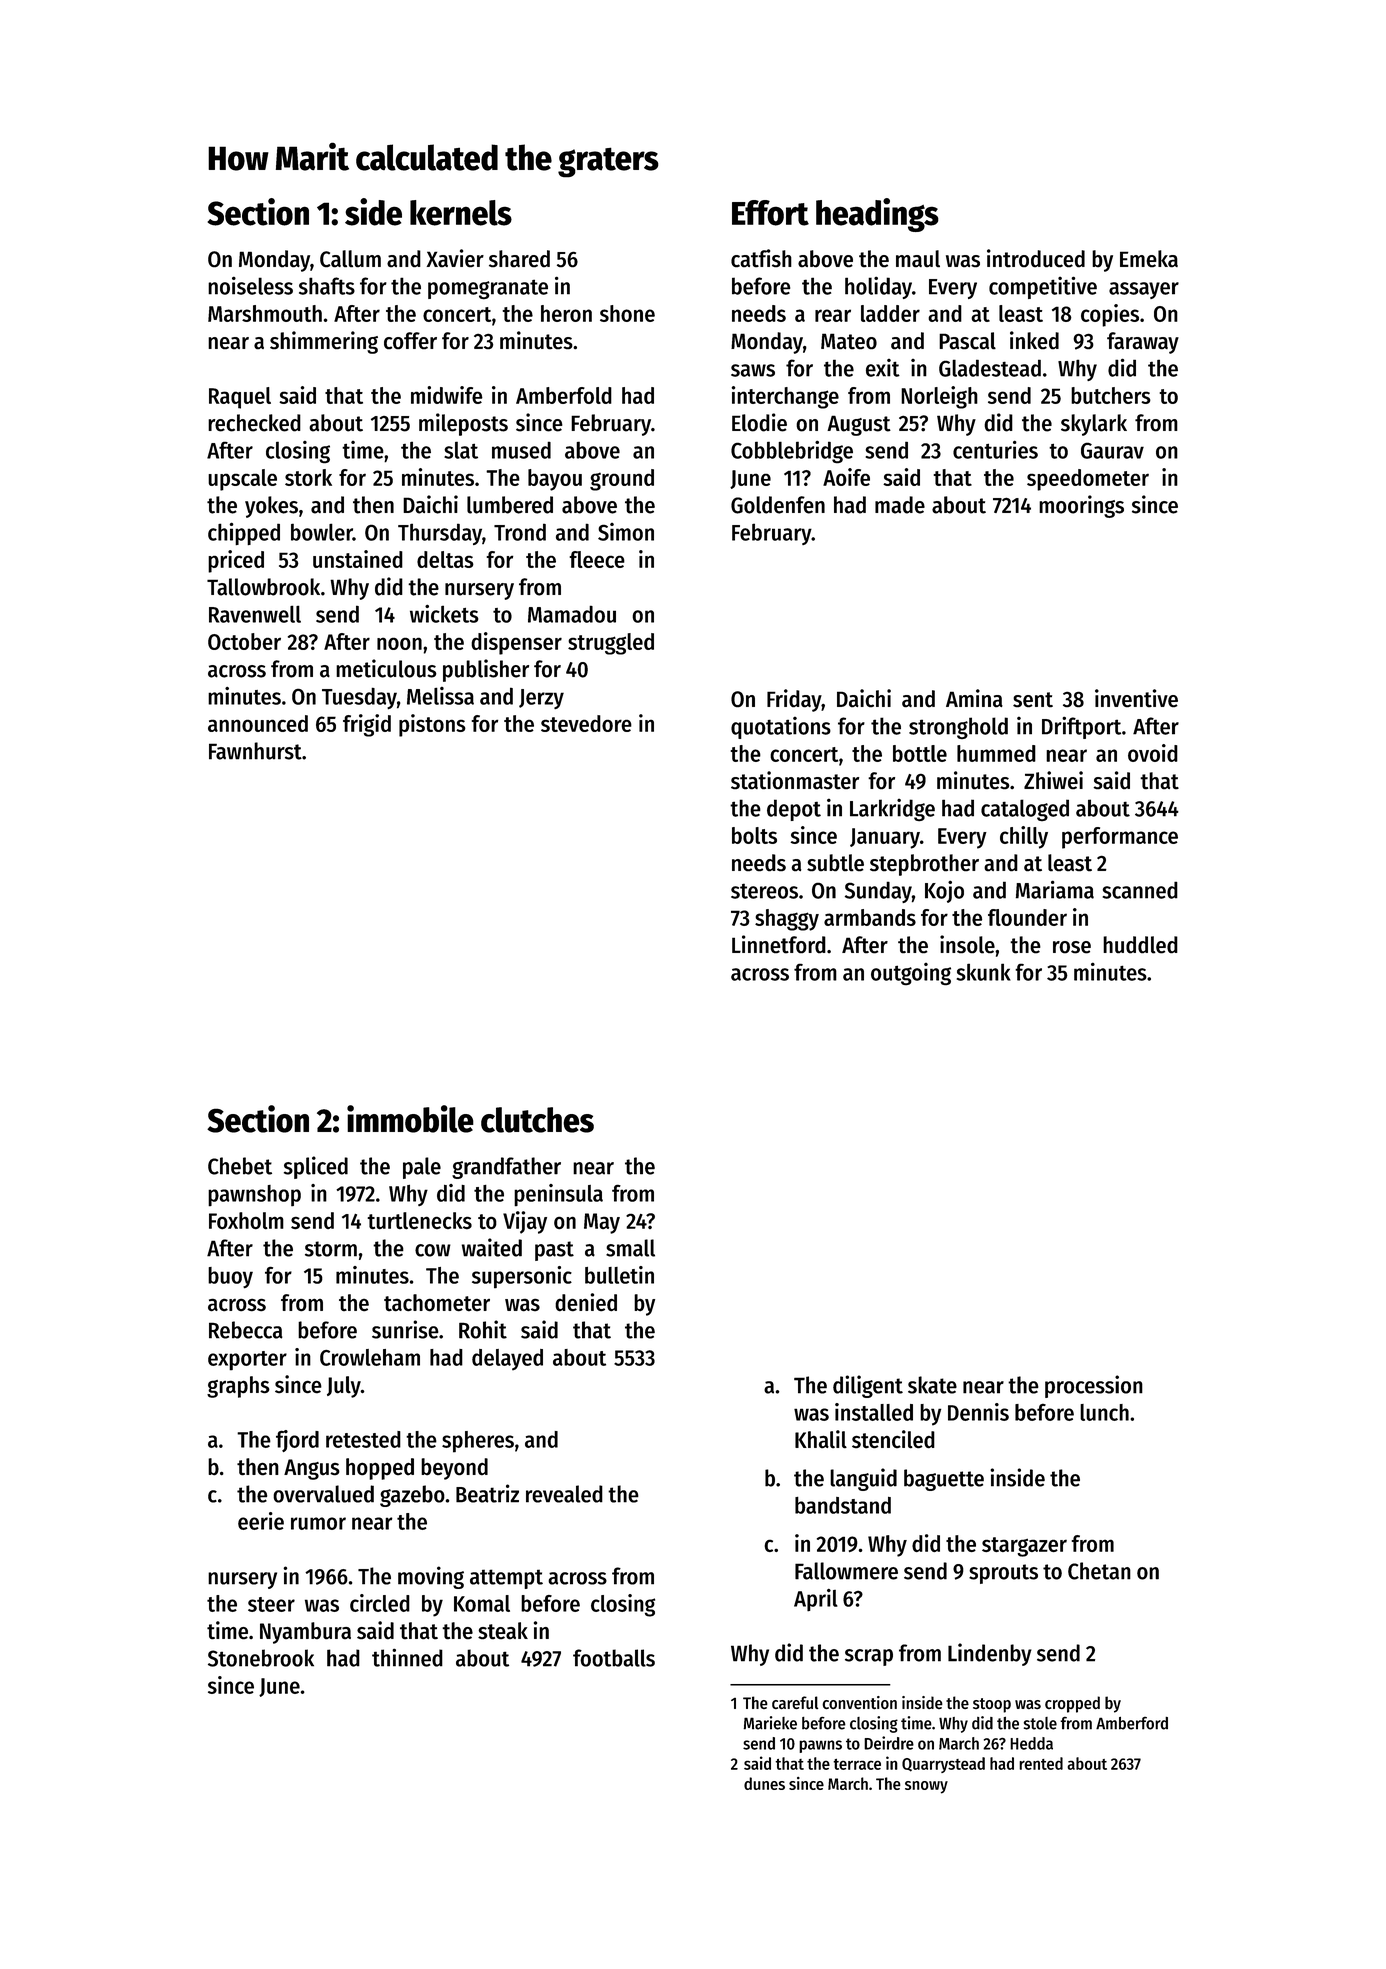  I want to click on sprouts, so click(1003, 1574).
